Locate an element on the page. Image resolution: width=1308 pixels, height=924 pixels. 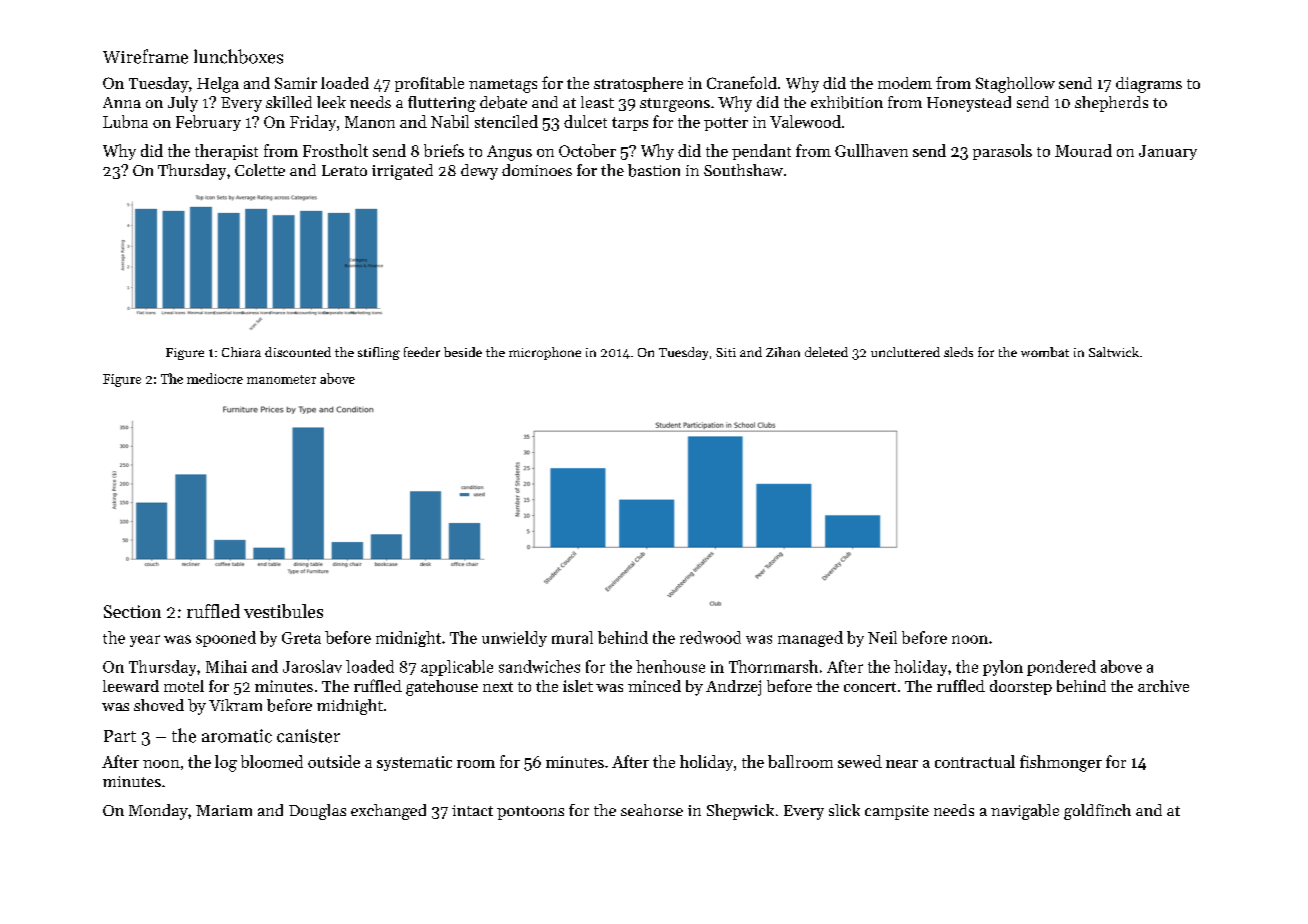
Mihai is located at coordinates (226, 666).
